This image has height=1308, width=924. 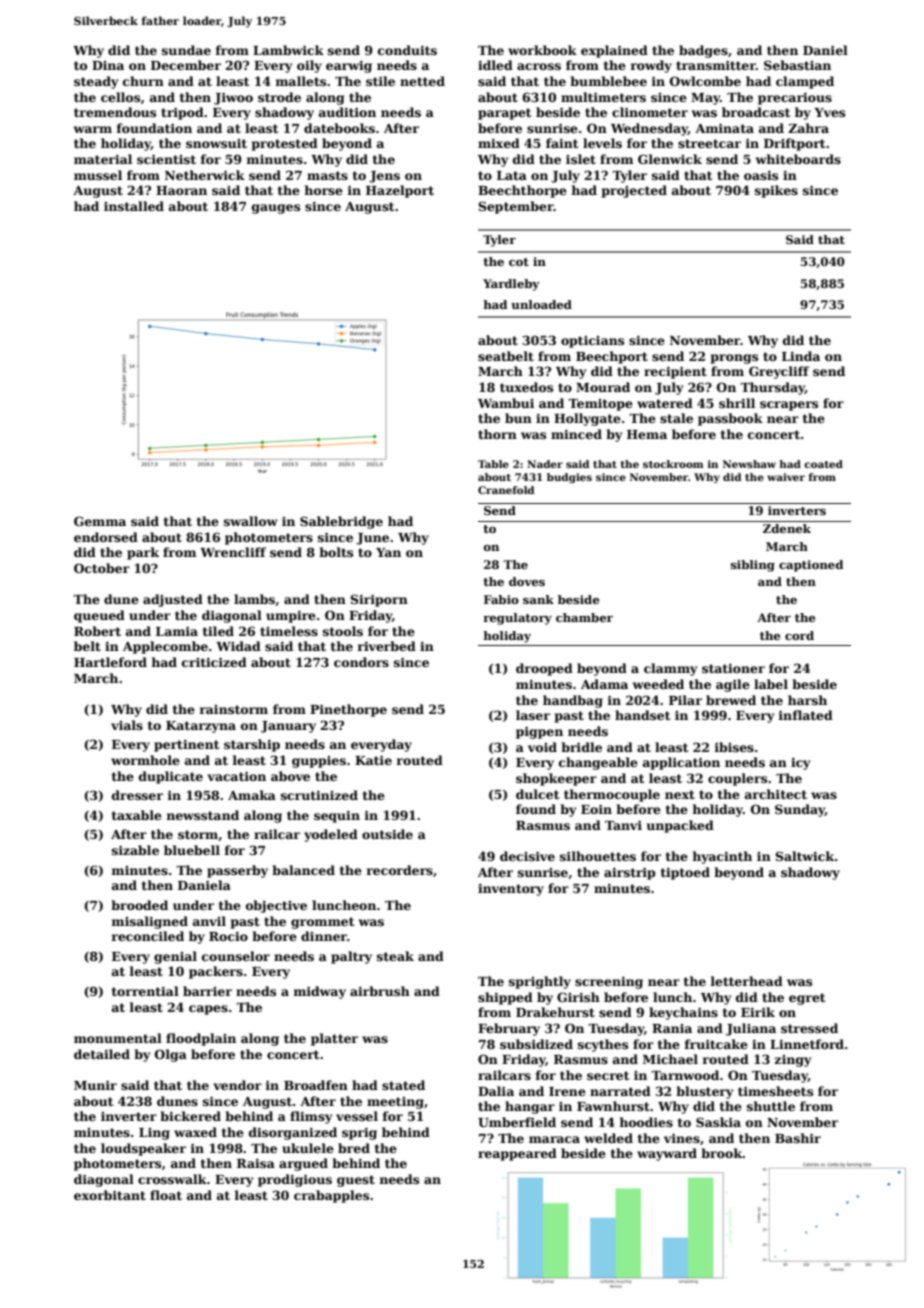 What do you see at coordinates (703, 51) in the image?
I see `badges` at bounding box center [703, 51].
